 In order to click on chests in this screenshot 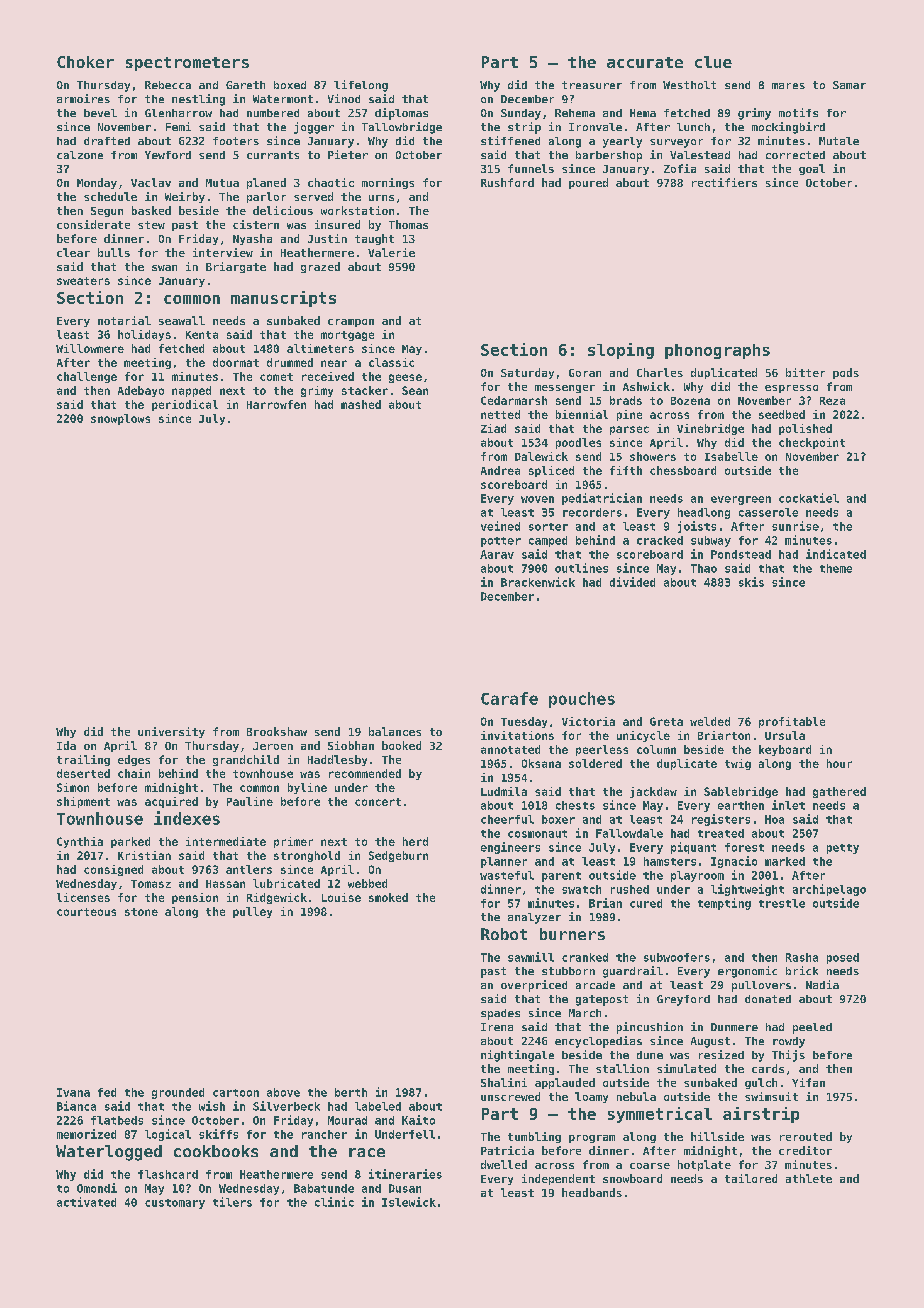, I will do `click(575, 805)`.
